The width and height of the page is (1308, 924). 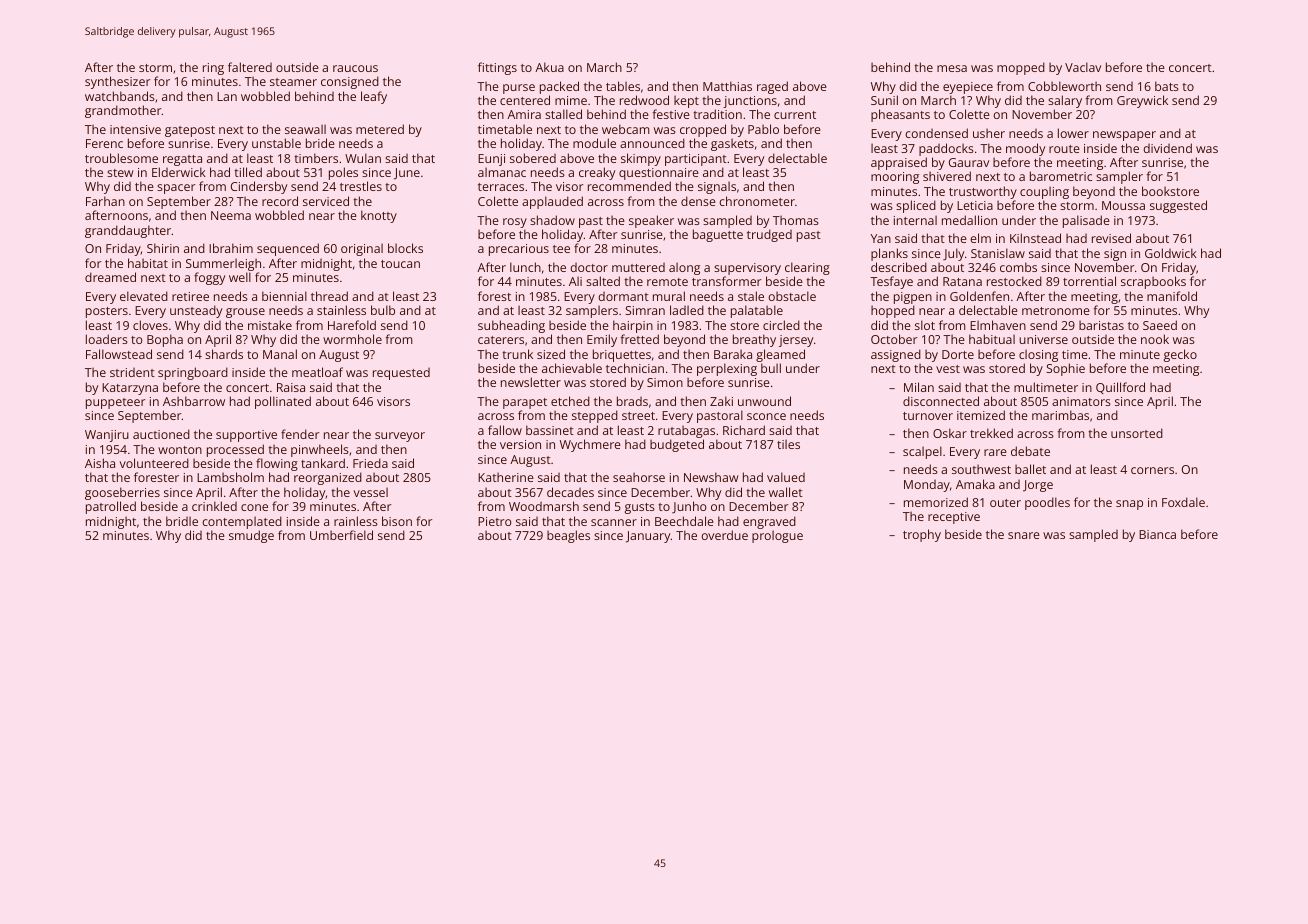 I want to click on scanner, so click(x=614, y=522).
